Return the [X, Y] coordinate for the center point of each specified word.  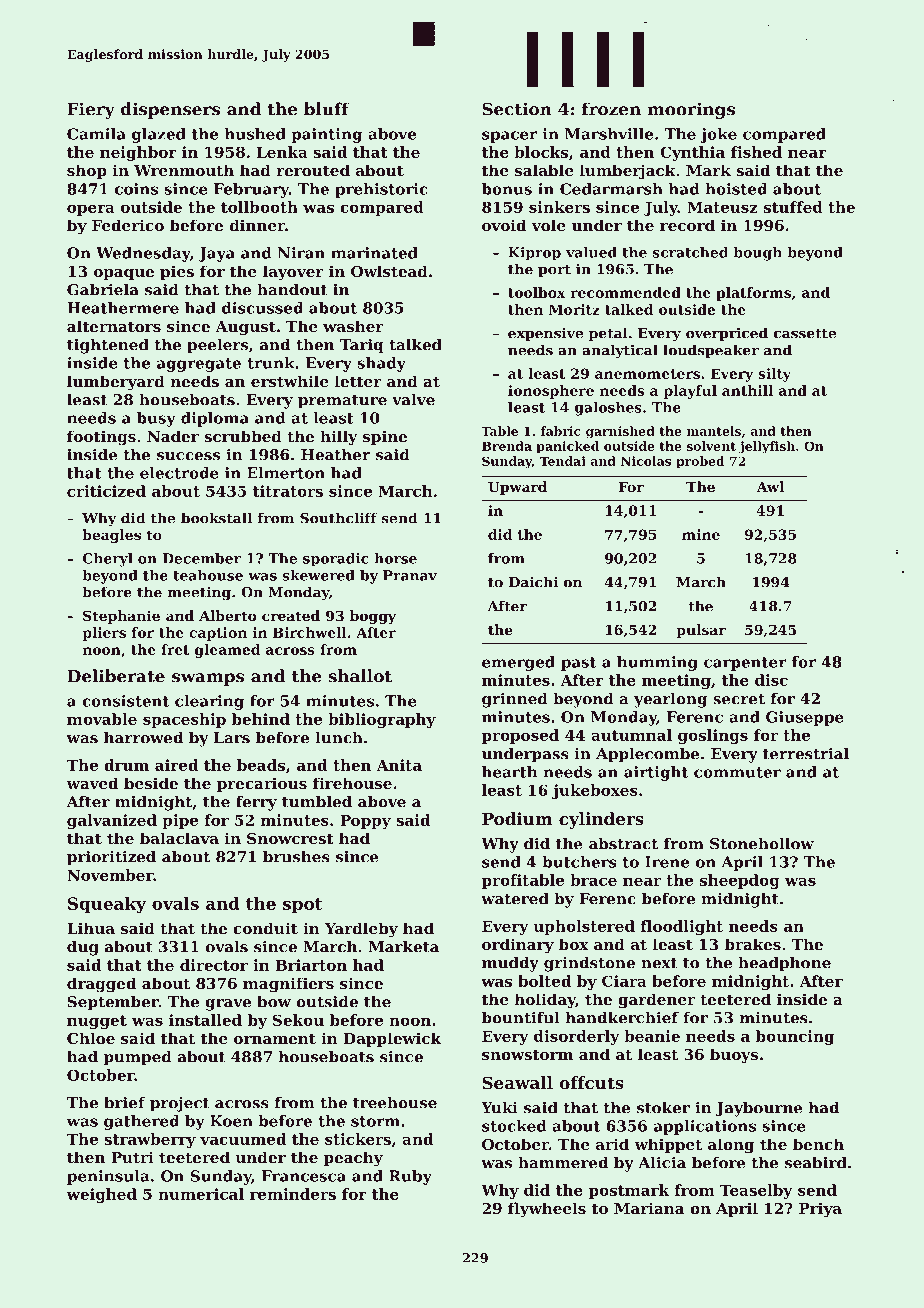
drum [126, 765]
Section [517, 109]
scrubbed [243, 436]
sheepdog [740, 881]
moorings [691, 110]
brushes [296, 856]
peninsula [108, 1177]
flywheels [547, 1210]
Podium [517, 818]
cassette [805, 334]
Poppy [365, 821]
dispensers [170, 110]
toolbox [537, 292]
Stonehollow [762, 843]
